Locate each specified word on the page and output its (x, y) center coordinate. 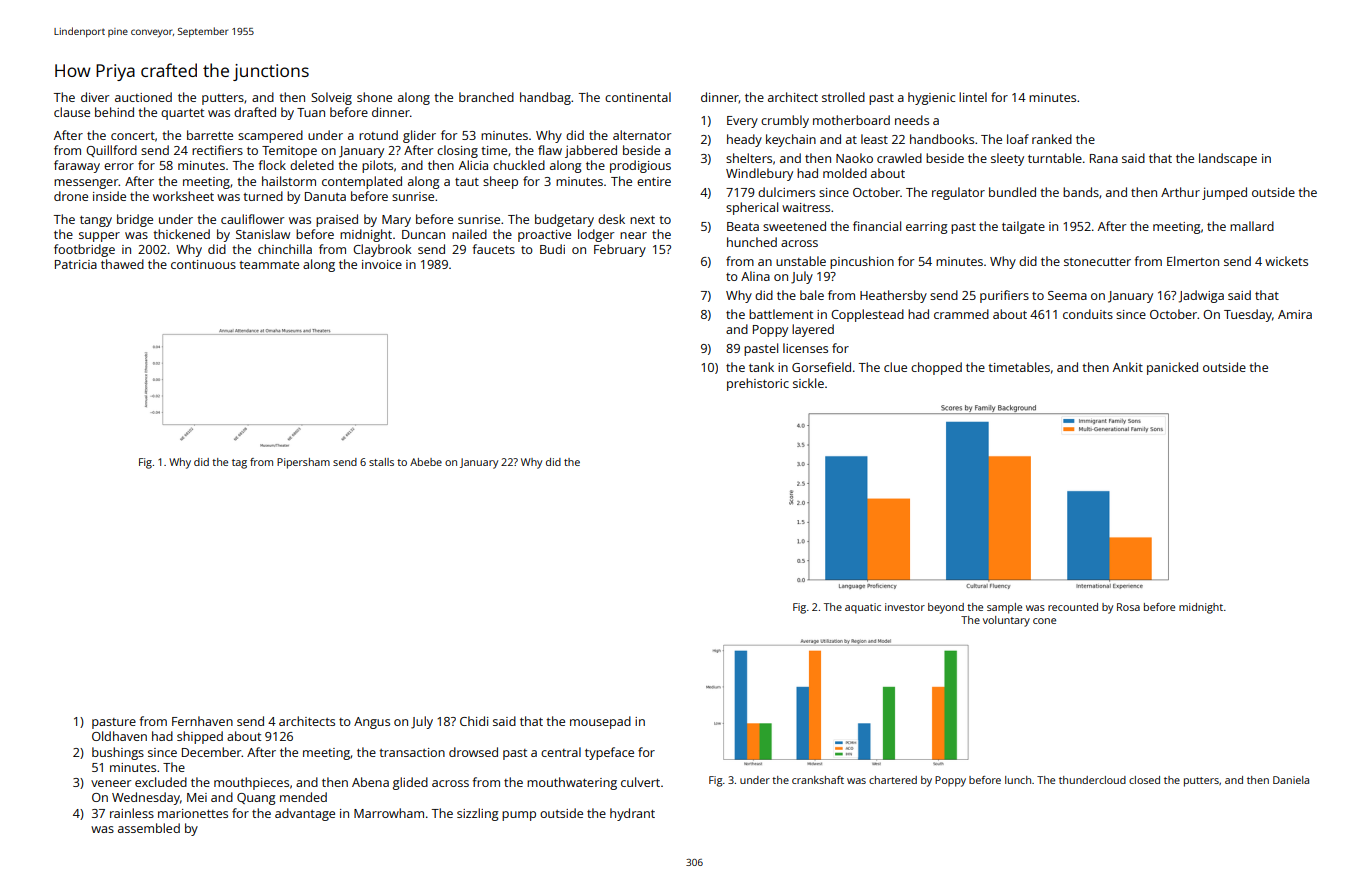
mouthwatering (572, 783)
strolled (843, 97)
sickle (808, 383)
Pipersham (303, 463)
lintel (973, 97)
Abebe (426, 462)
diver (95, 97)
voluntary (1006, 621)
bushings (118, 753)
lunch (1018, 780)
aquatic (863, 608)
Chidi (474, 721)
